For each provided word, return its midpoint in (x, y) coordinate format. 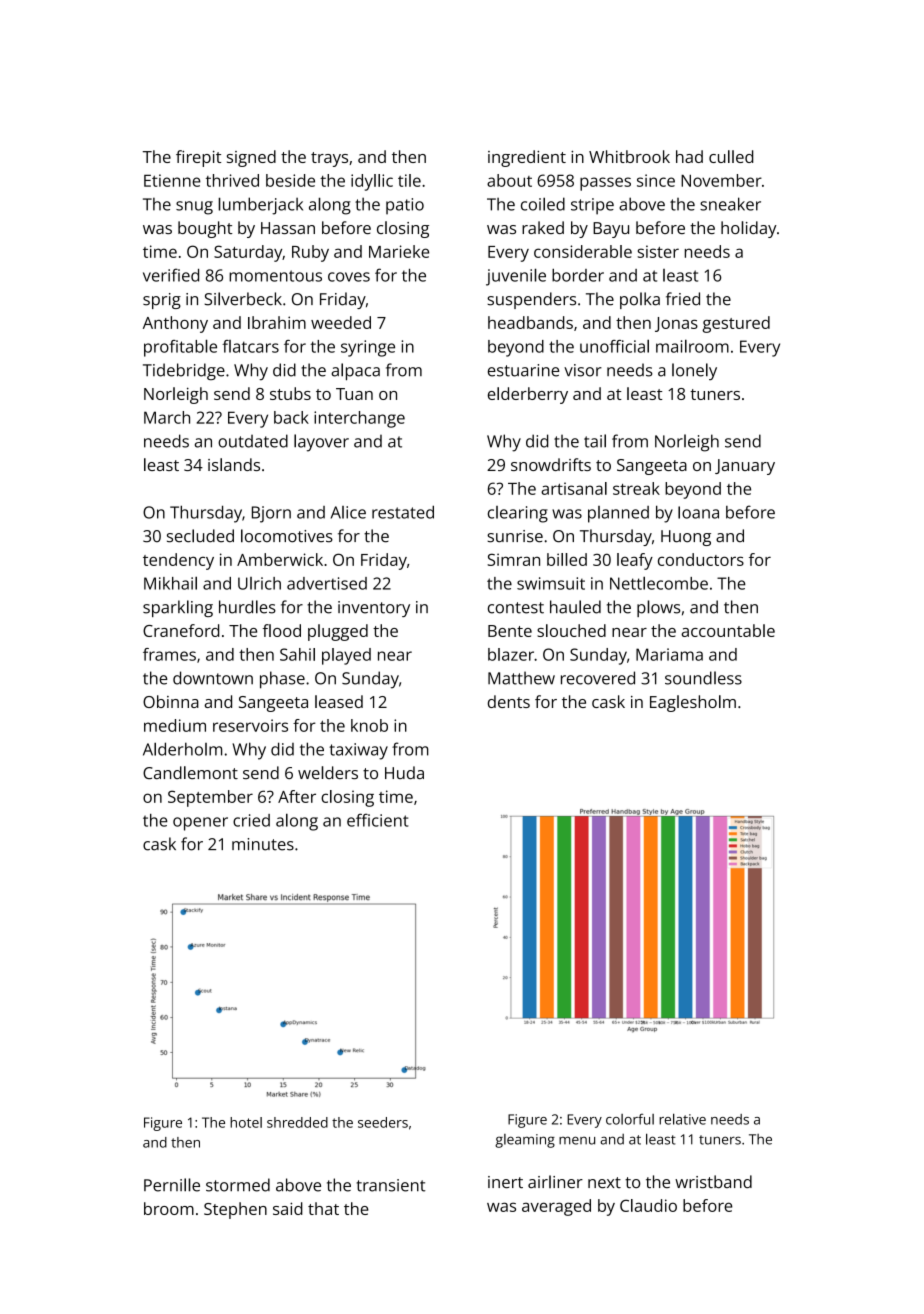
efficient (377, 820)
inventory (374, 609)
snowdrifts (551, 464)
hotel (246, 1122)
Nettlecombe (659, 583)
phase (282, 680)
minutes (263, 844)
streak (636, 488)
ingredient (527, 158)
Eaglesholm (693, 703)
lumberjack (260, 206)
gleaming (525, 1141)
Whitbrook (629, 156)
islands (234, 464)
